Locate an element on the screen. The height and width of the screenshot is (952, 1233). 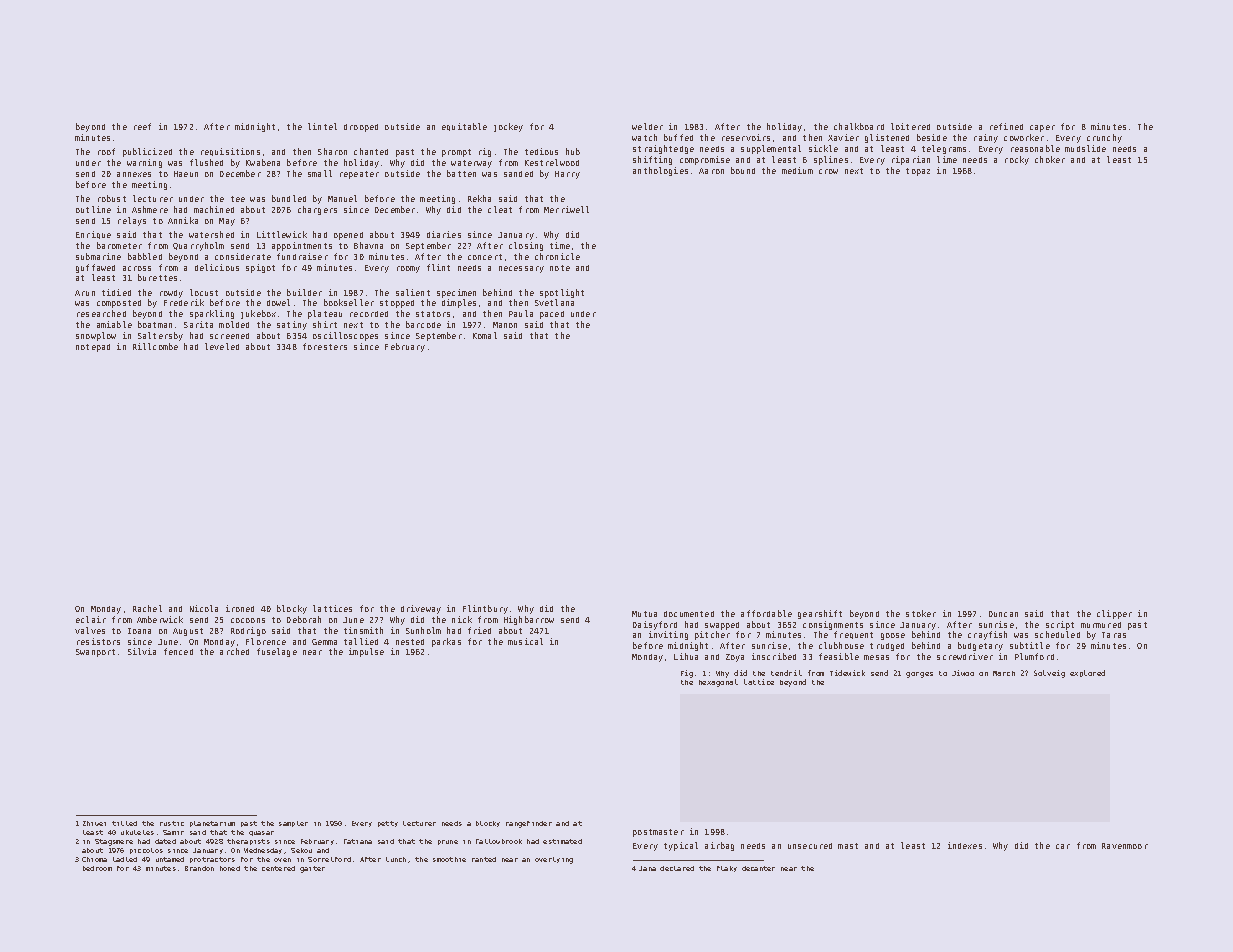
Duncan is located at coordinates (1003, 614).
